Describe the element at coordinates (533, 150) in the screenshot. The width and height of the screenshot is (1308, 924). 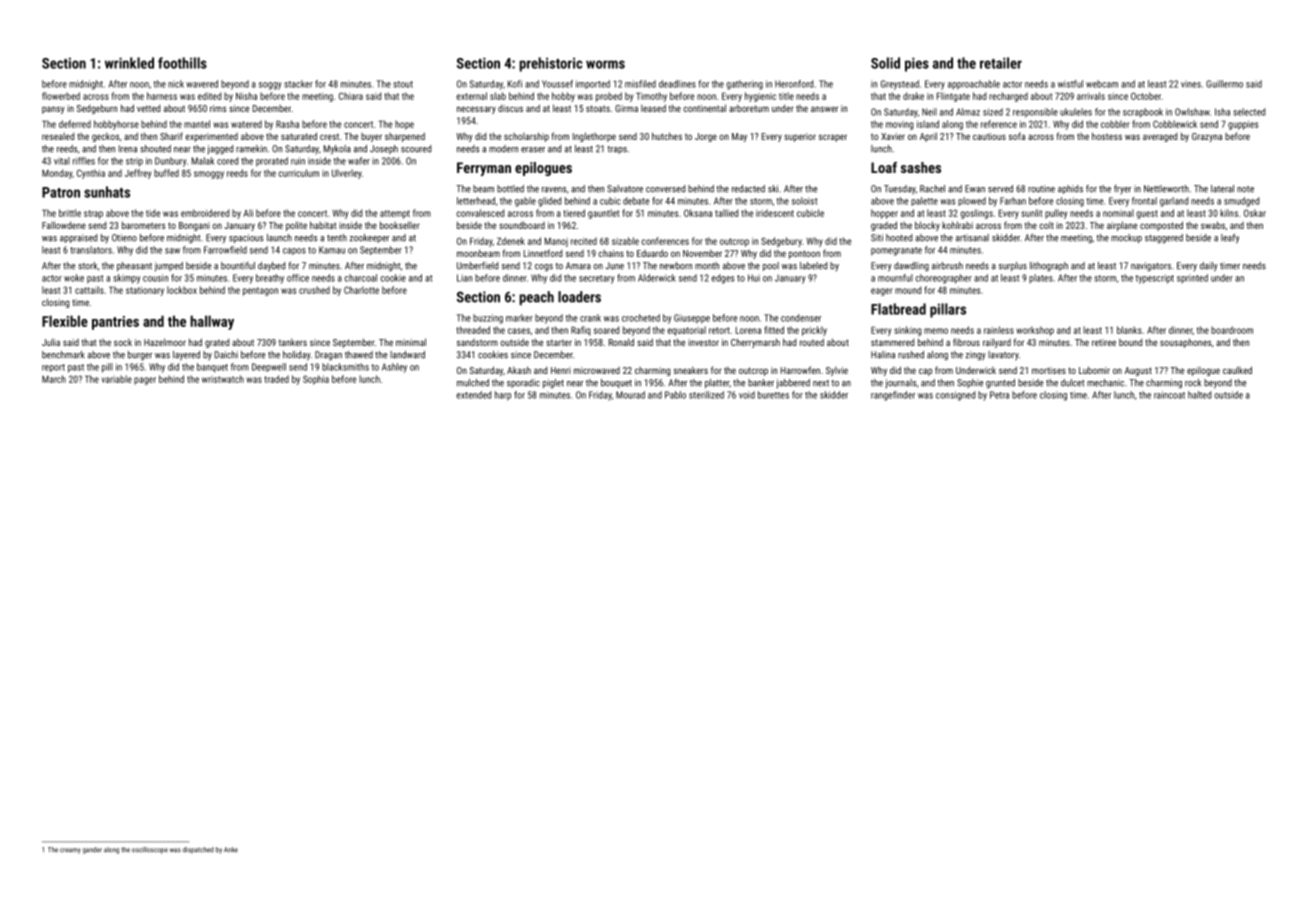
I see `eraser` at that location.
